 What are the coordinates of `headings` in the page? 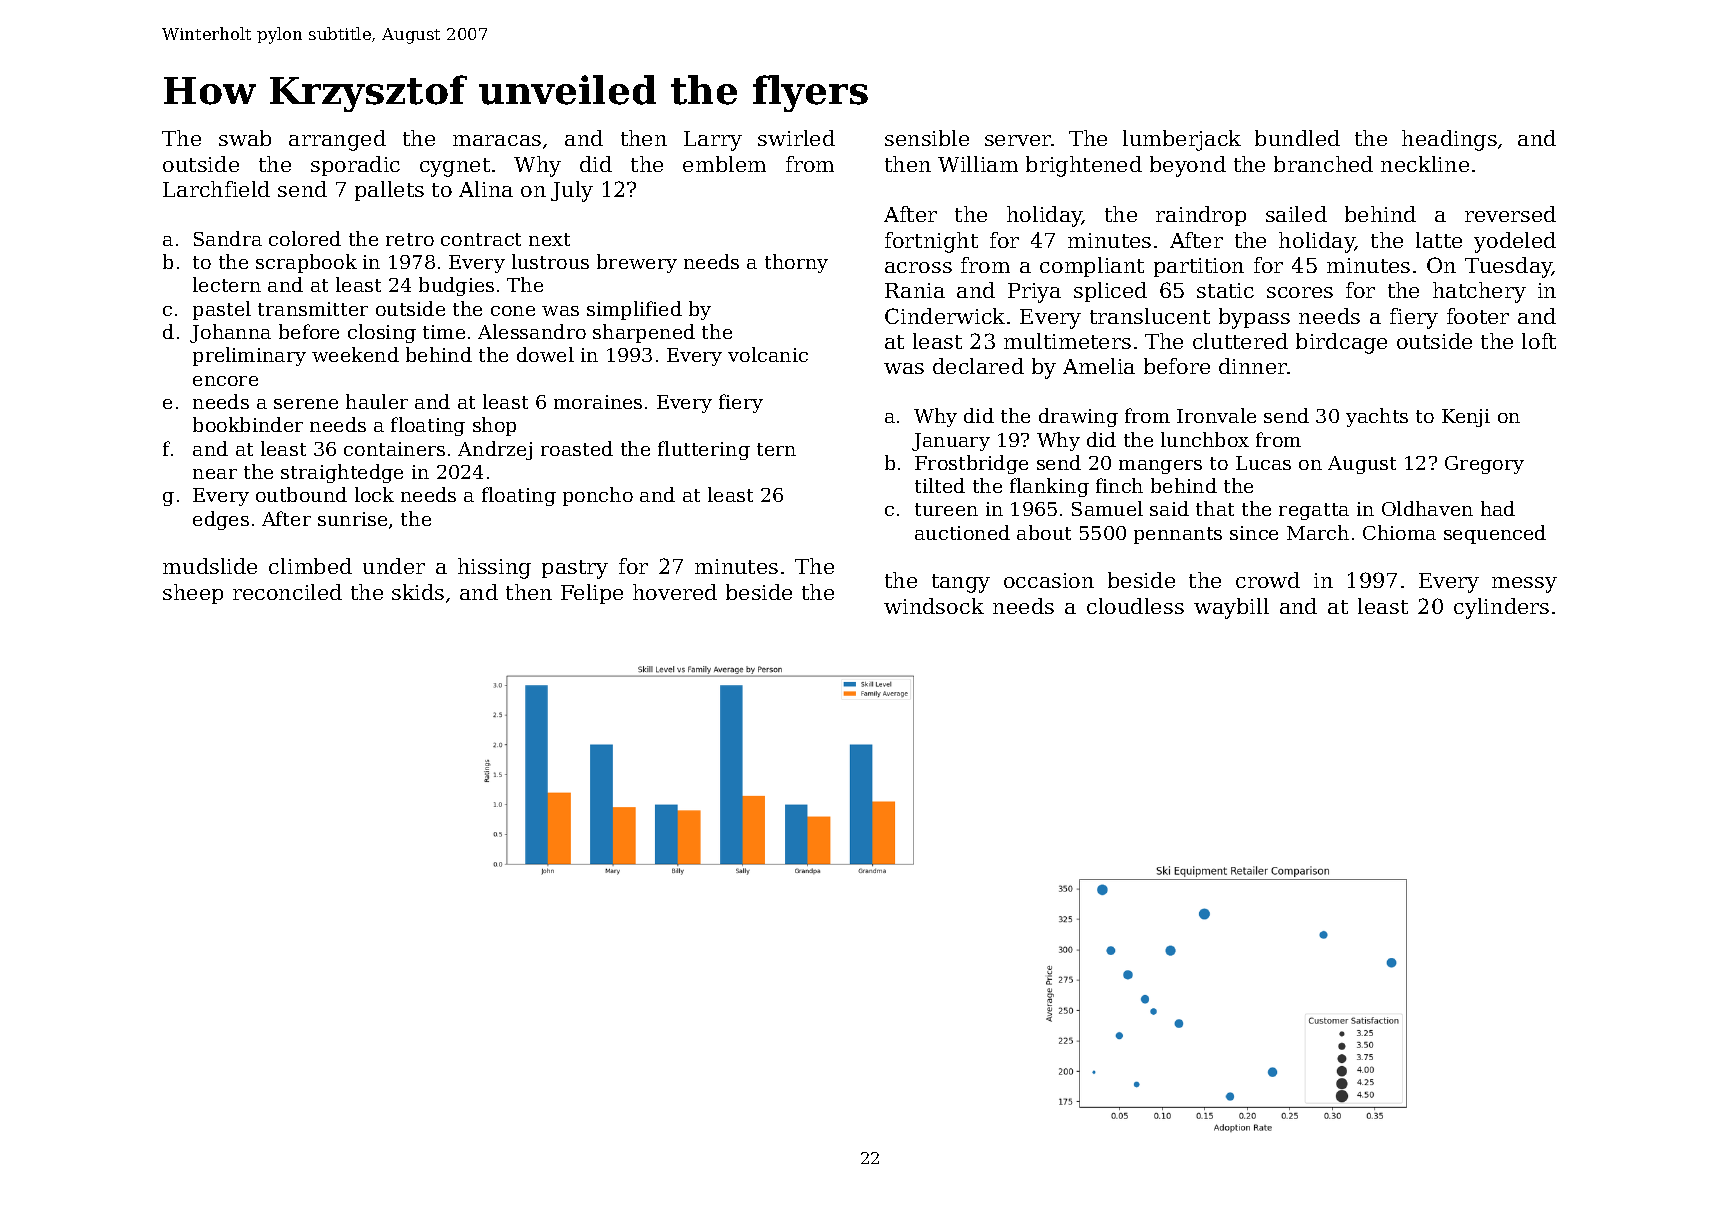 It's located at (1449, 140).
